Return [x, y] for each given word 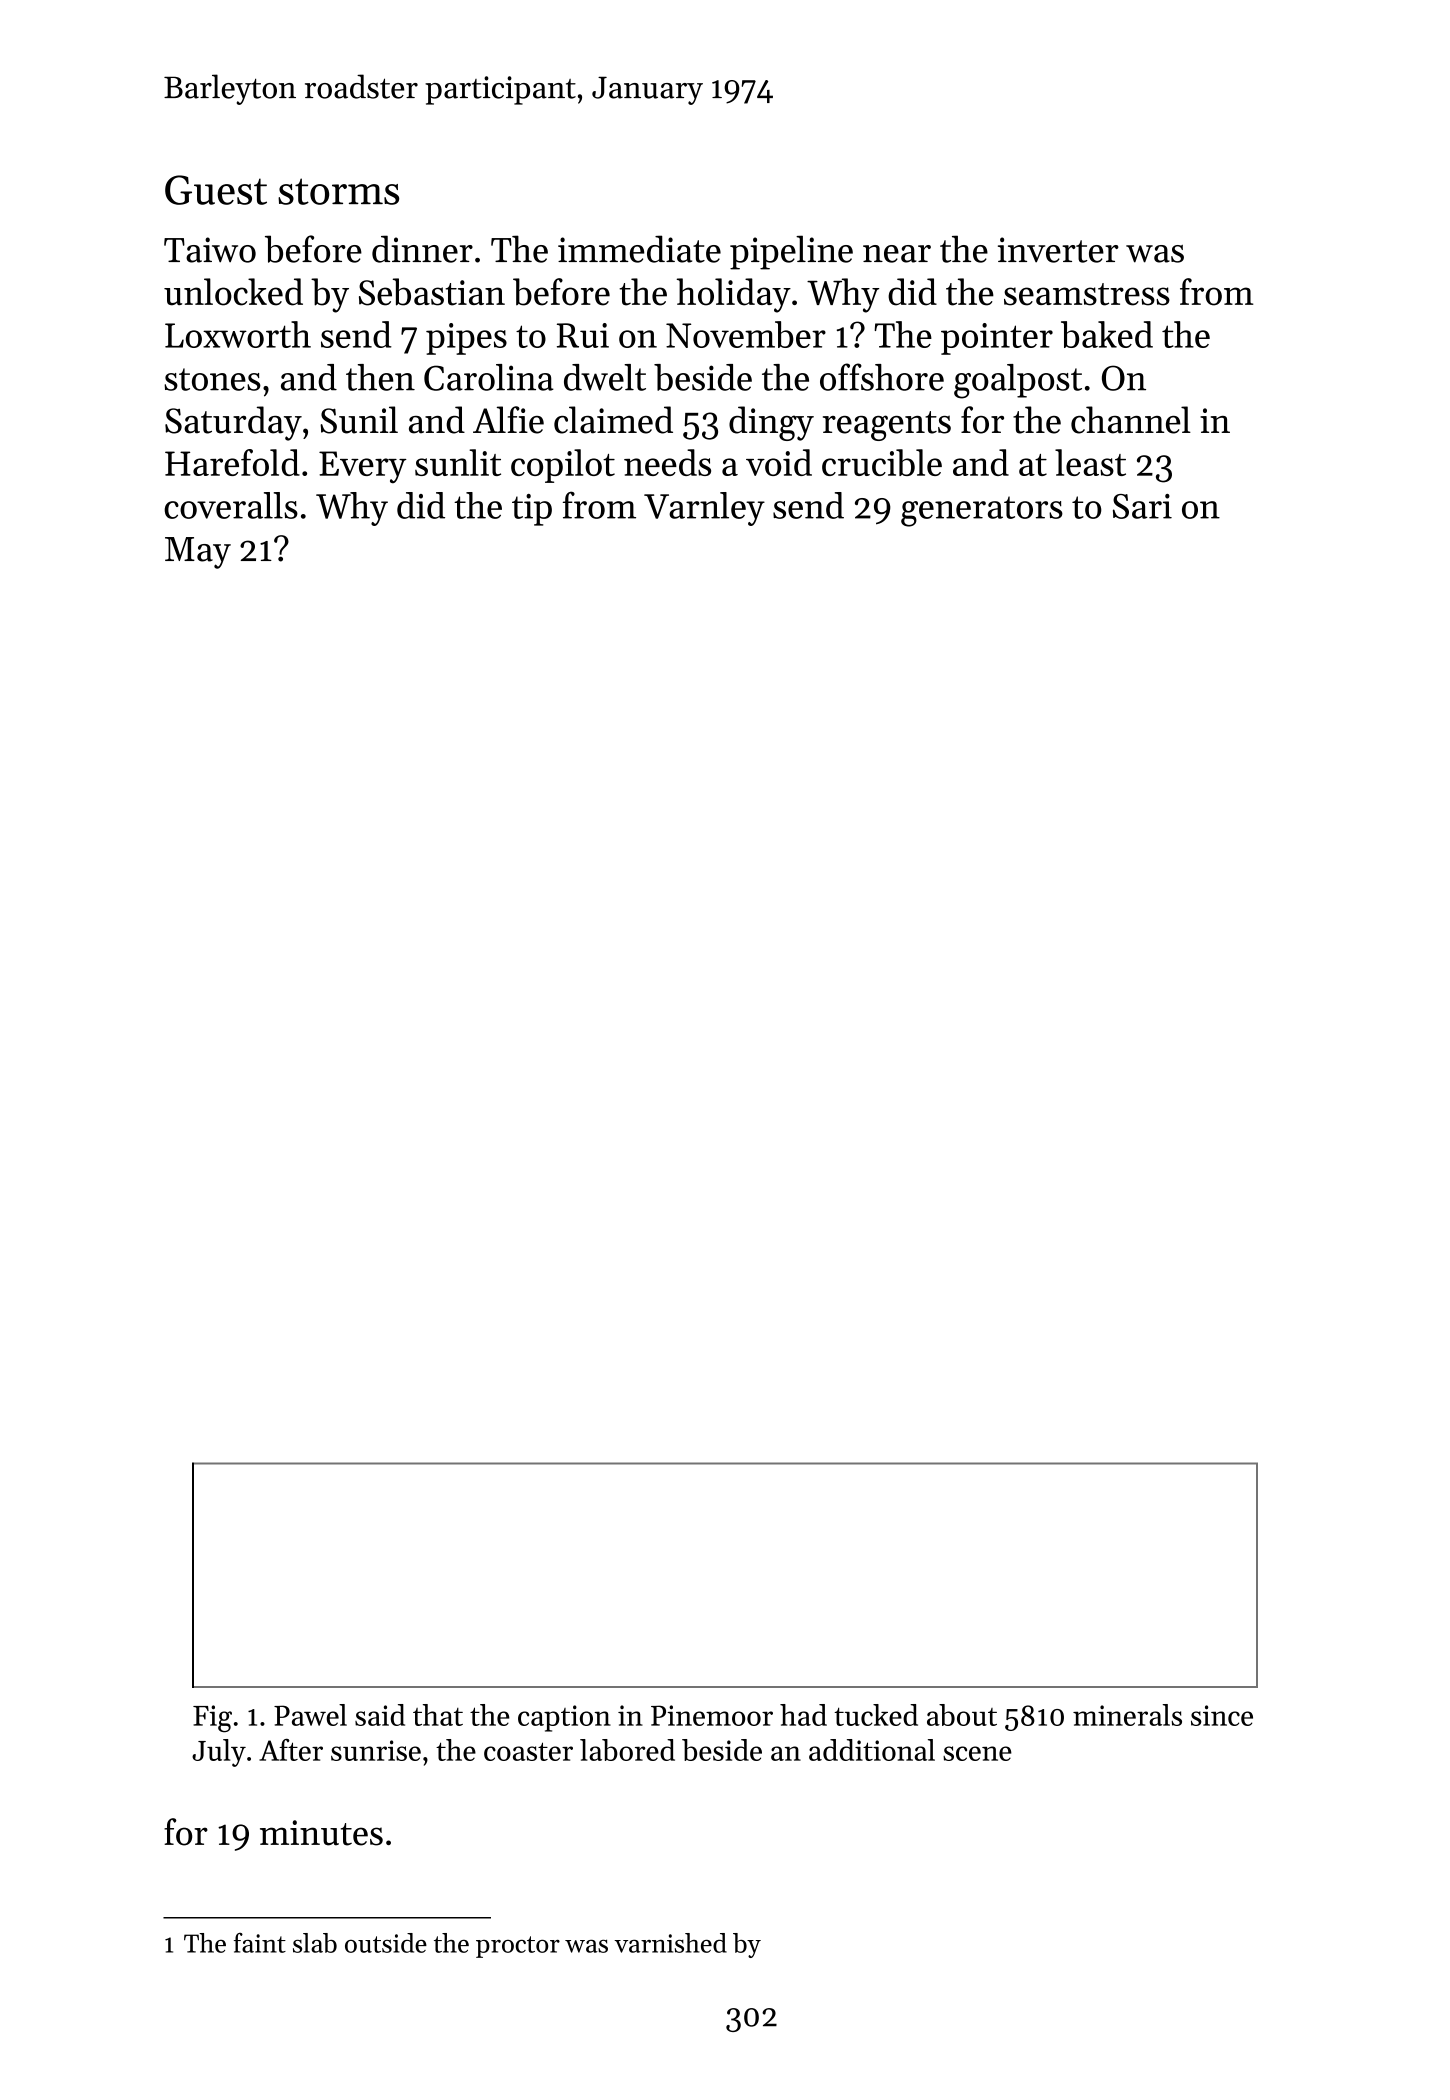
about [962, 1715]
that [438, 1715]
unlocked [233, 292]
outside [386, 1943]
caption [564, 1718]
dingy [771, 423]
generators [982, 511]
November [746, 334]
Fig [212, 1719]
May [198, 553]
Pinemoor [712, 1715]
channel [1131, 420]
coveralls [231, 505]
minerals [1127, 1715]
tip [532, 510]
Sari [1142, 506]
